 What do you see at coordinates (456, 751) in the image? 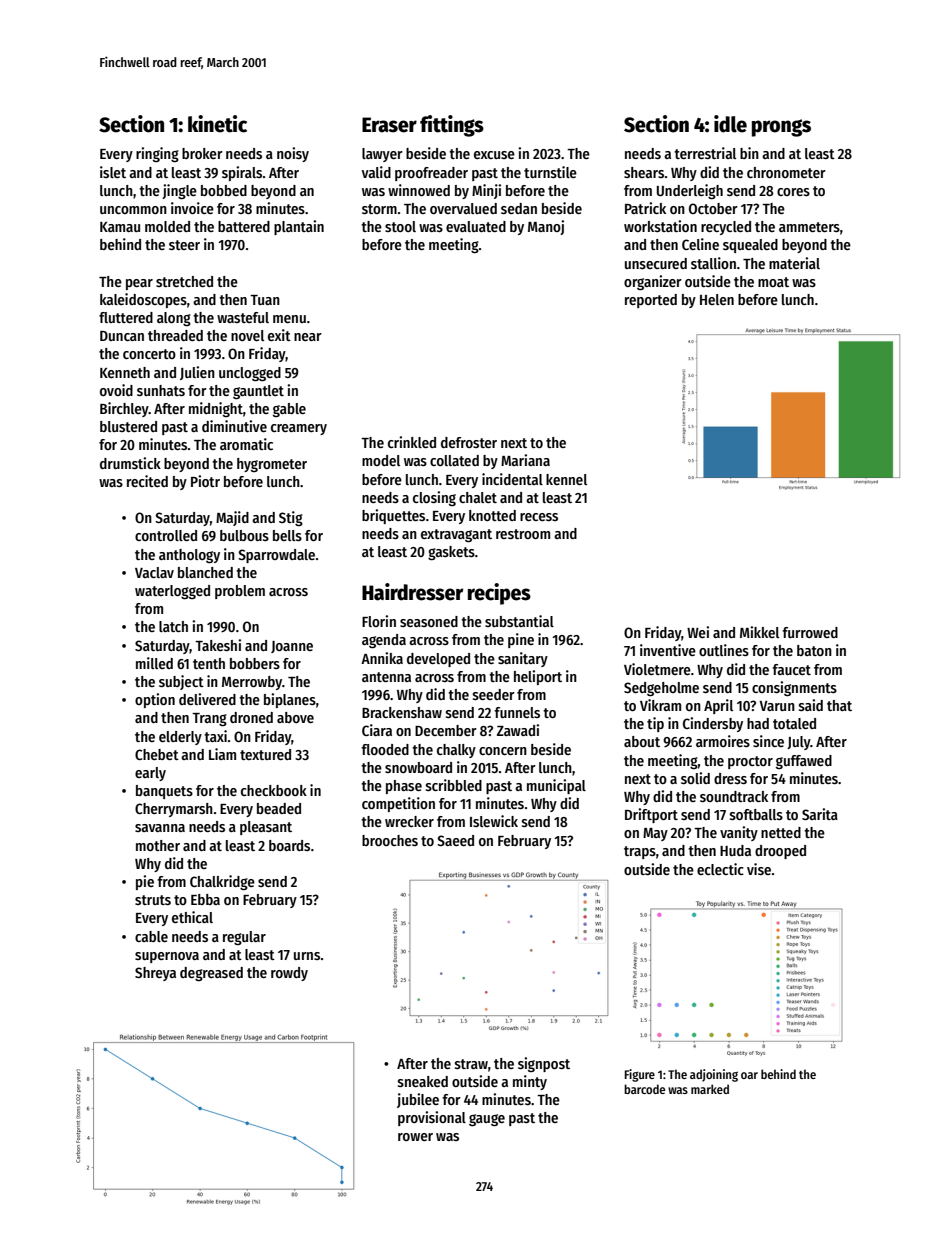
I see `chalky` at bounding box center [456, 751].
